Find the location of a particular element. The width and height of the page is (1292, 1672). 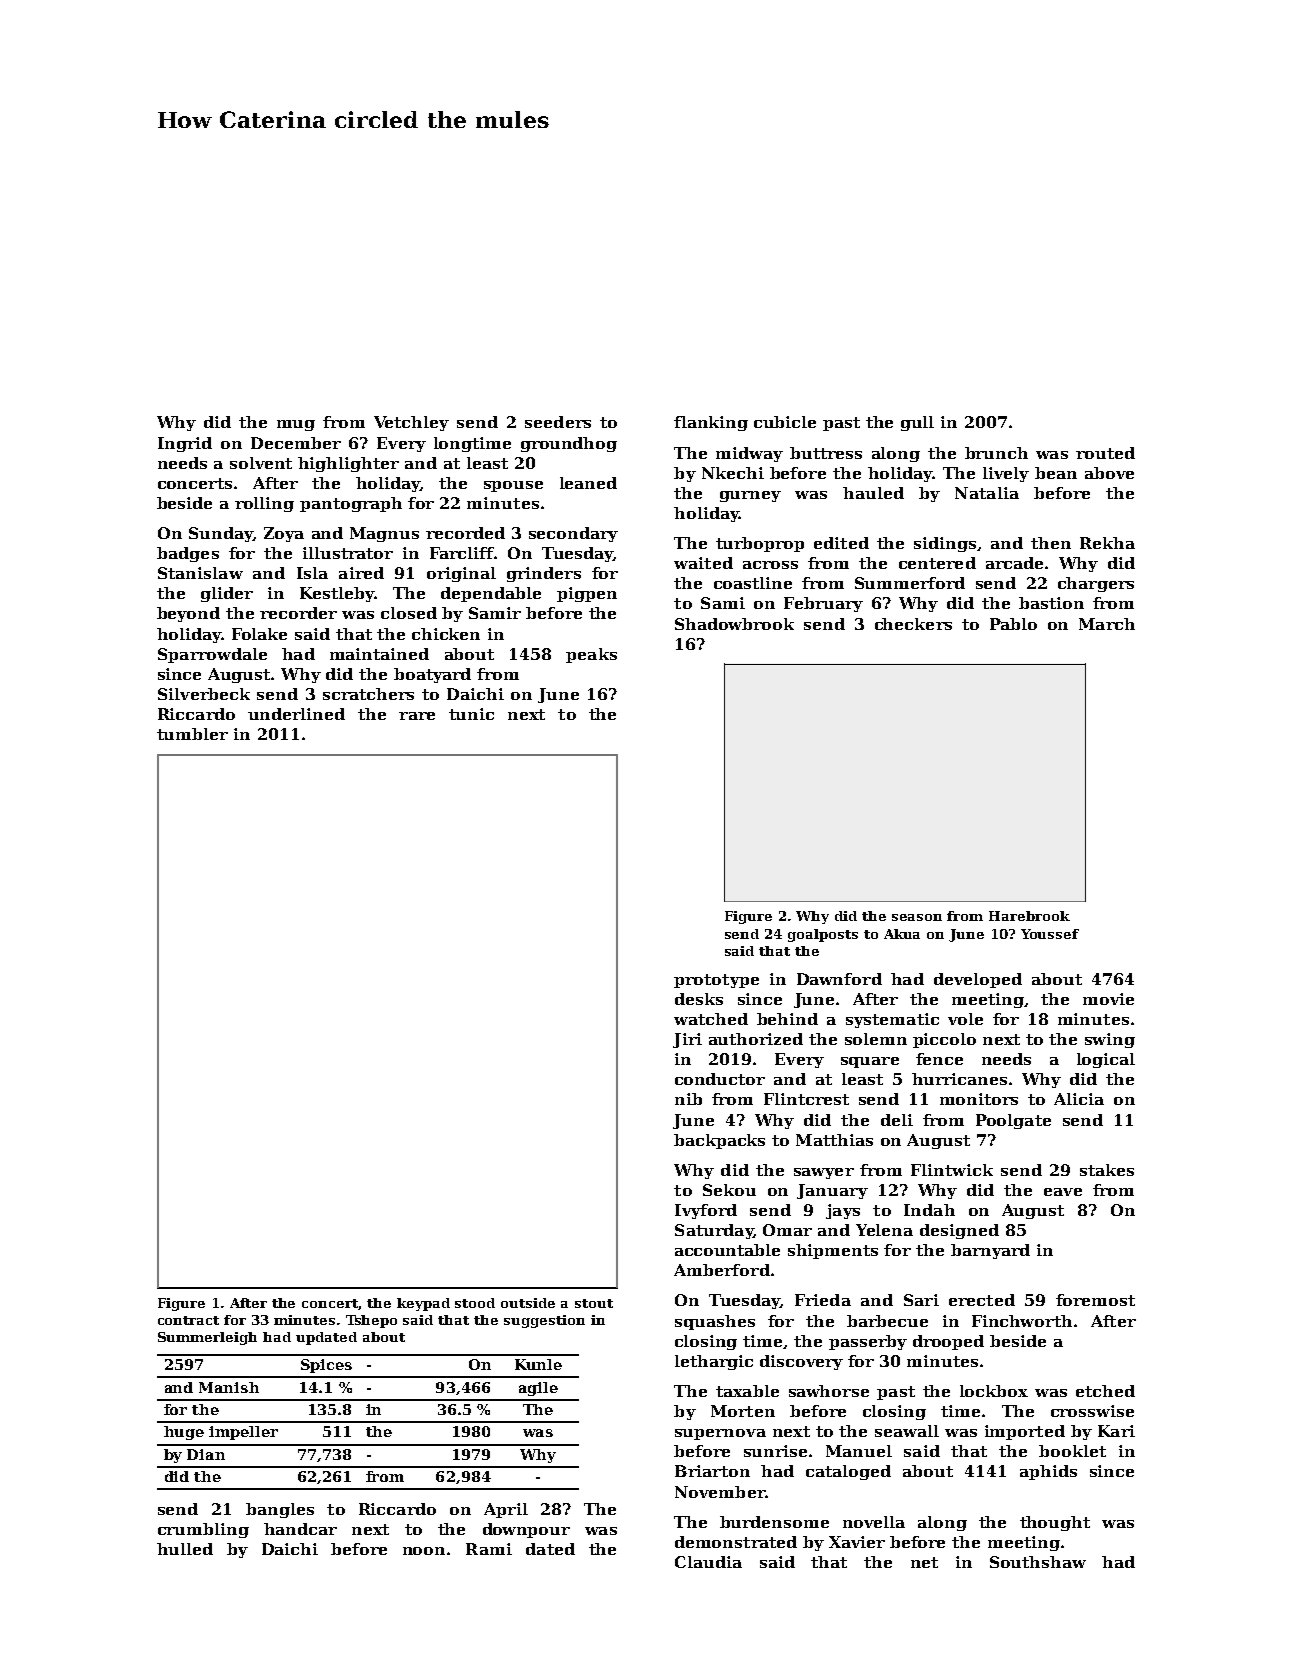

hauled is located at coordinates (873, 493).
